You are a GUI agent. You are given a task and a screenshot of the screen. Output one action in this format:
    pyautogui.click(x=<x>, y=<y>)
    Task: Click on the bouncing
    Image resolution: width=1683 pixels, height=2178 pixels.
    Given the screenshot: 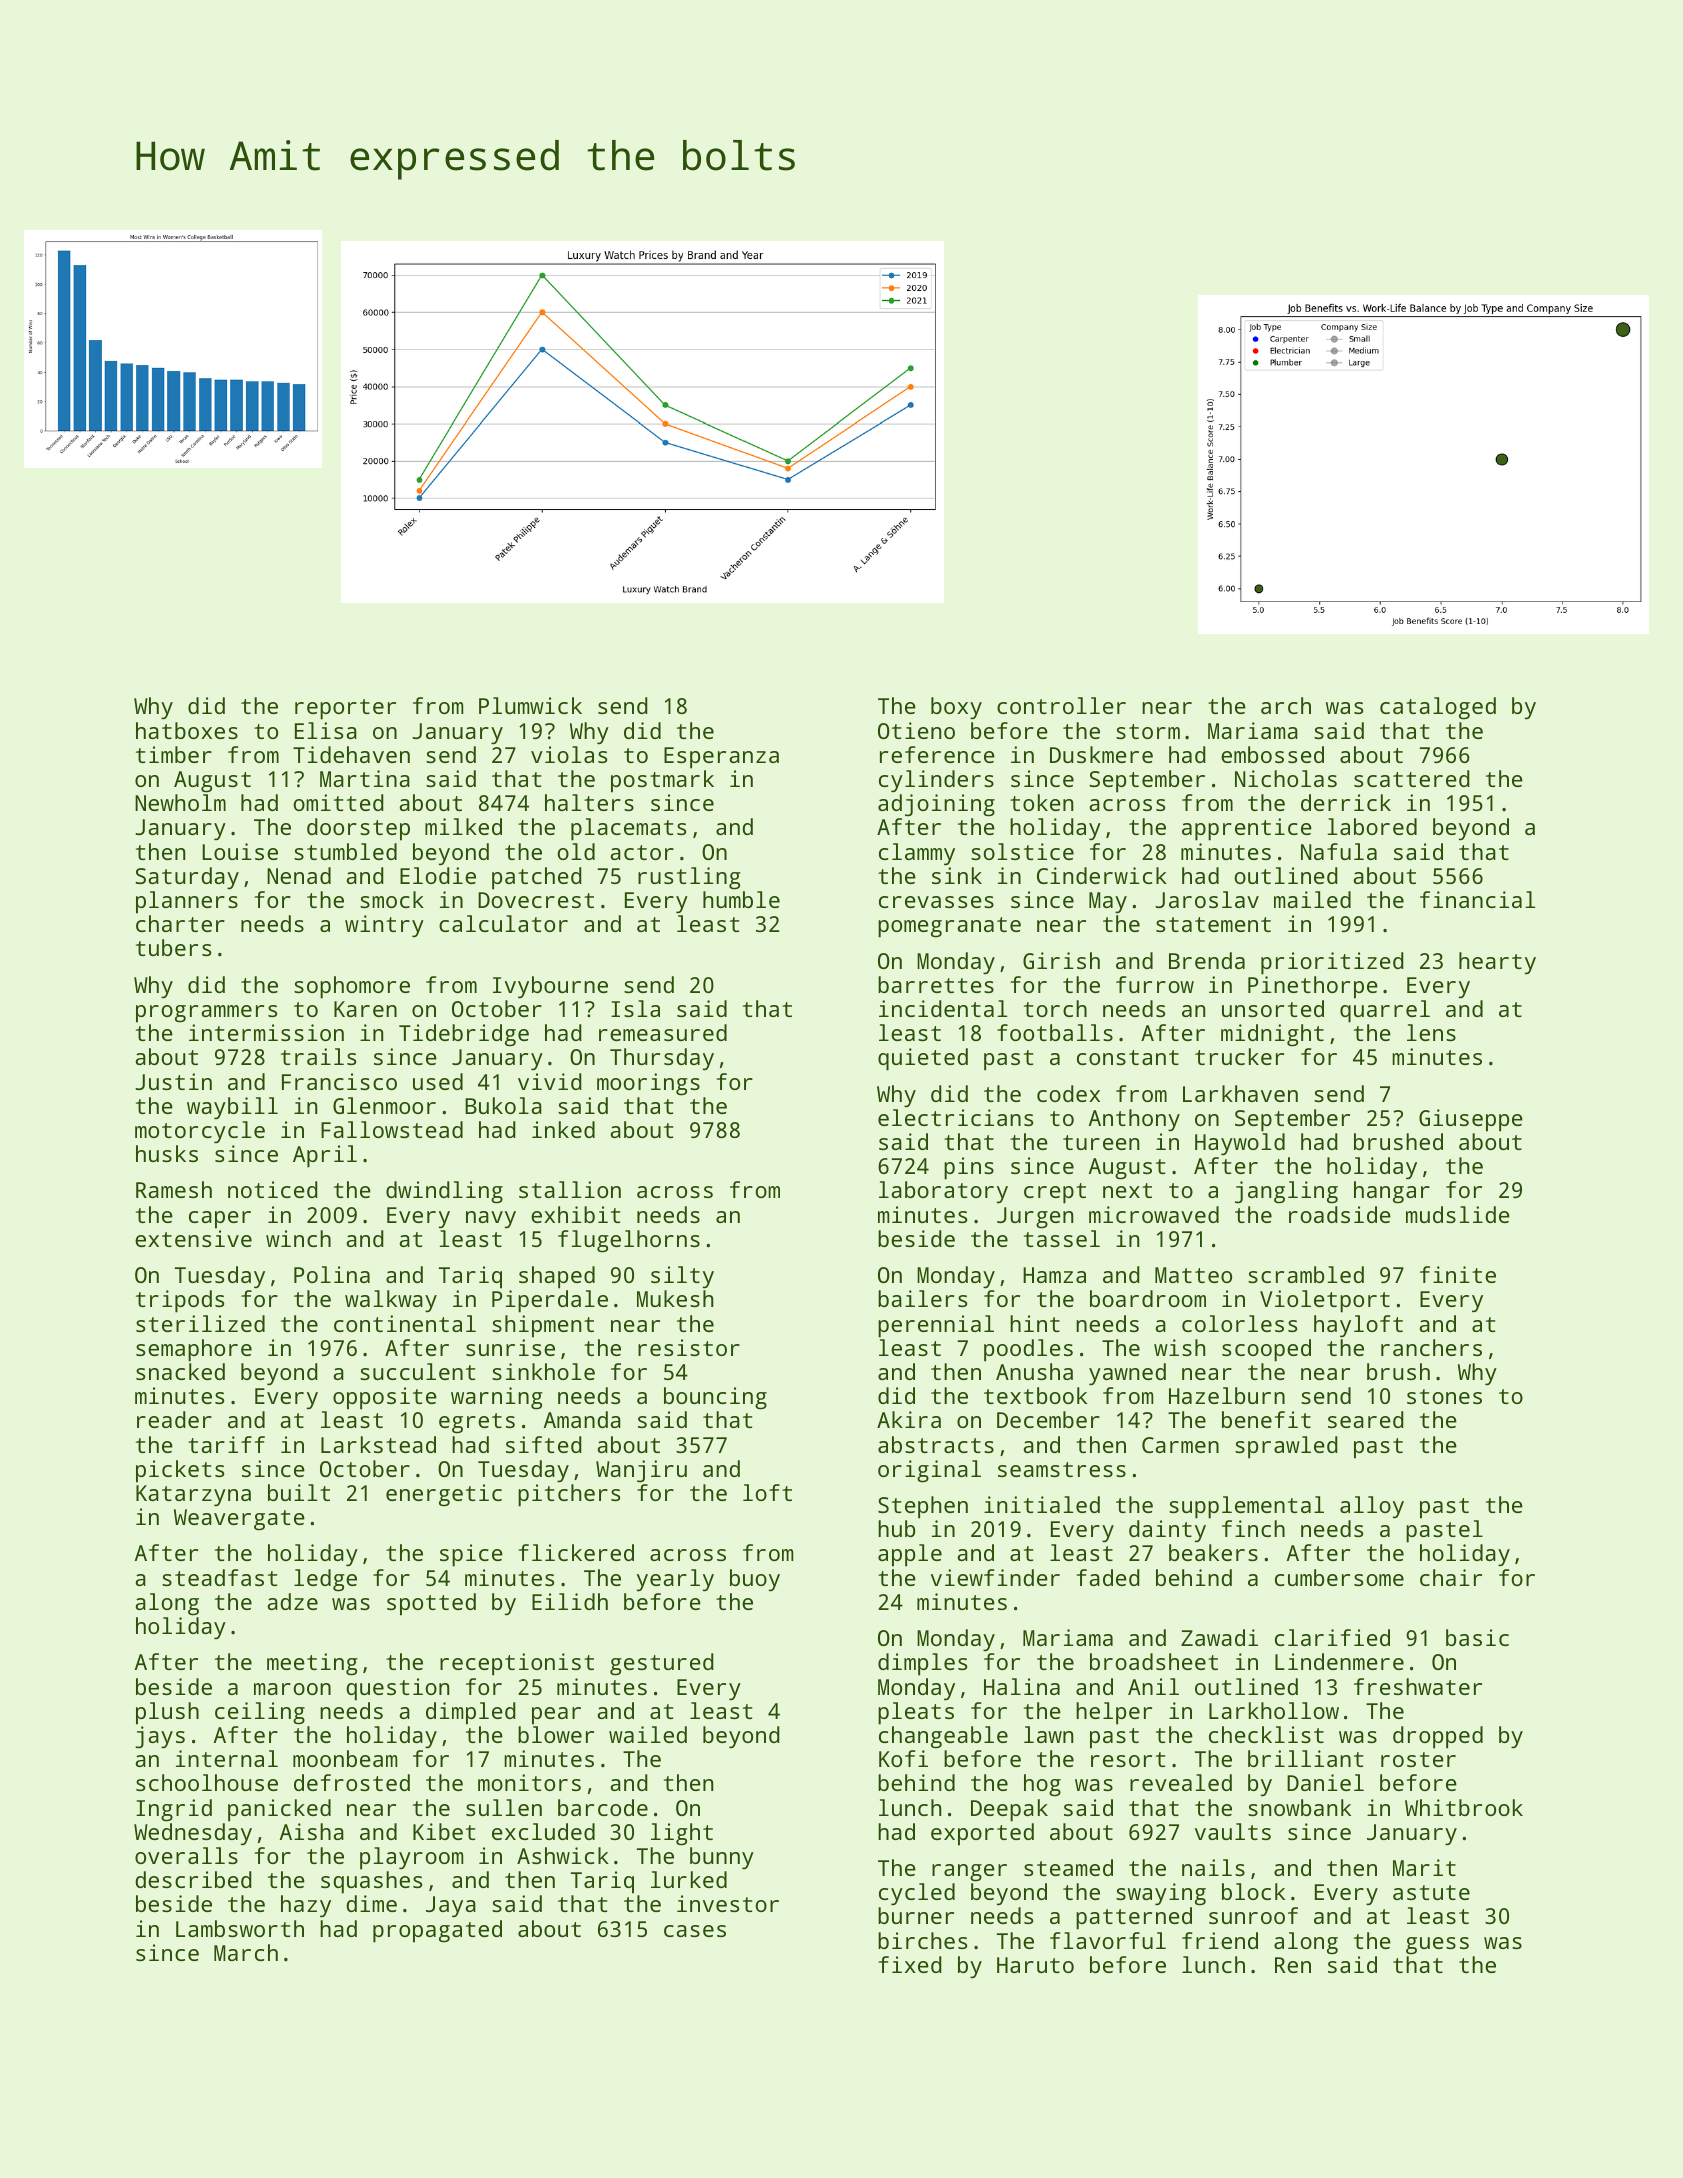 What is the action you would take?
    pyautogui.click(x=715, y=1398)
